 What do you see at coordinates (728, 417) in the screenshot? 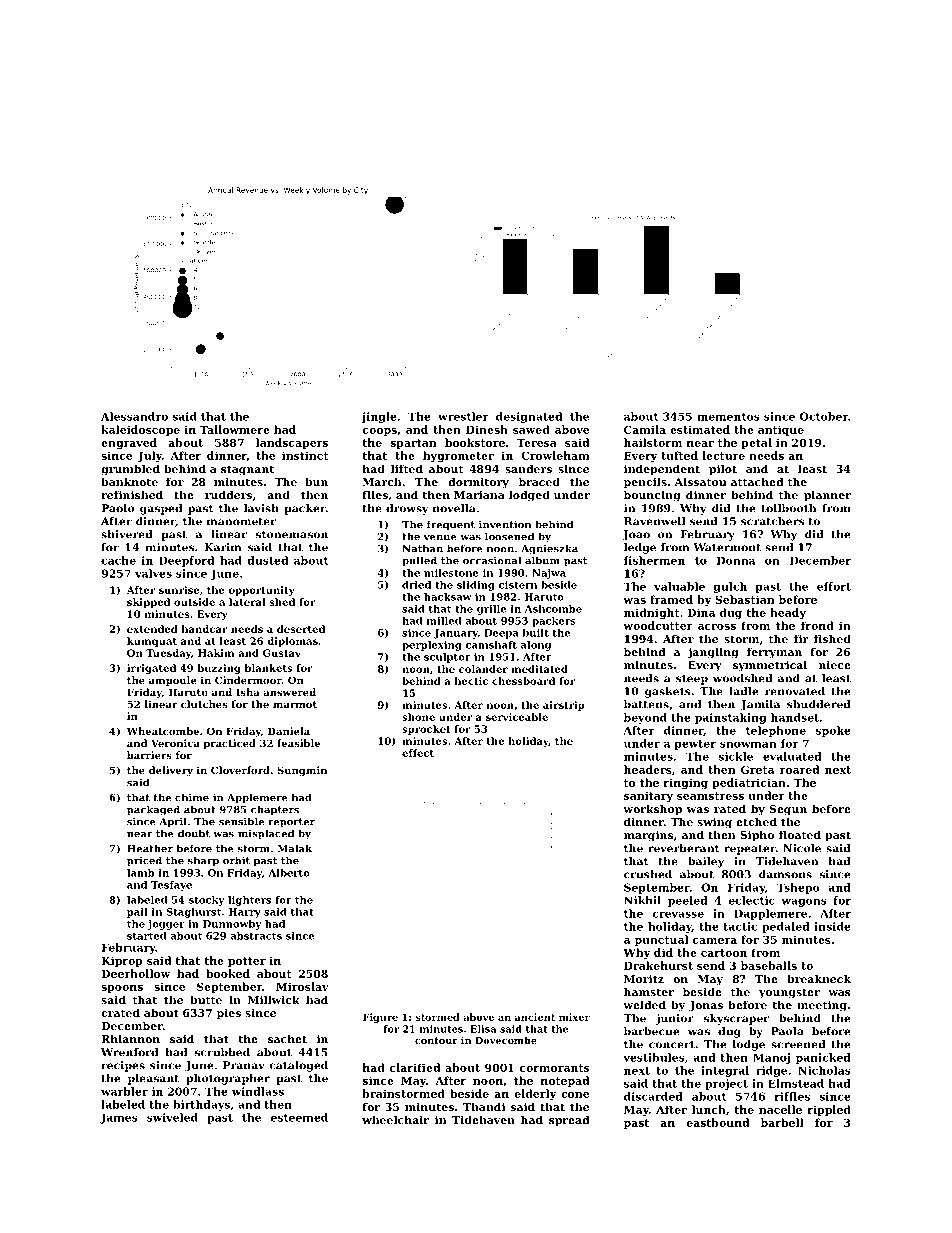
I see `mementos` at bounding box center [728, 417].
